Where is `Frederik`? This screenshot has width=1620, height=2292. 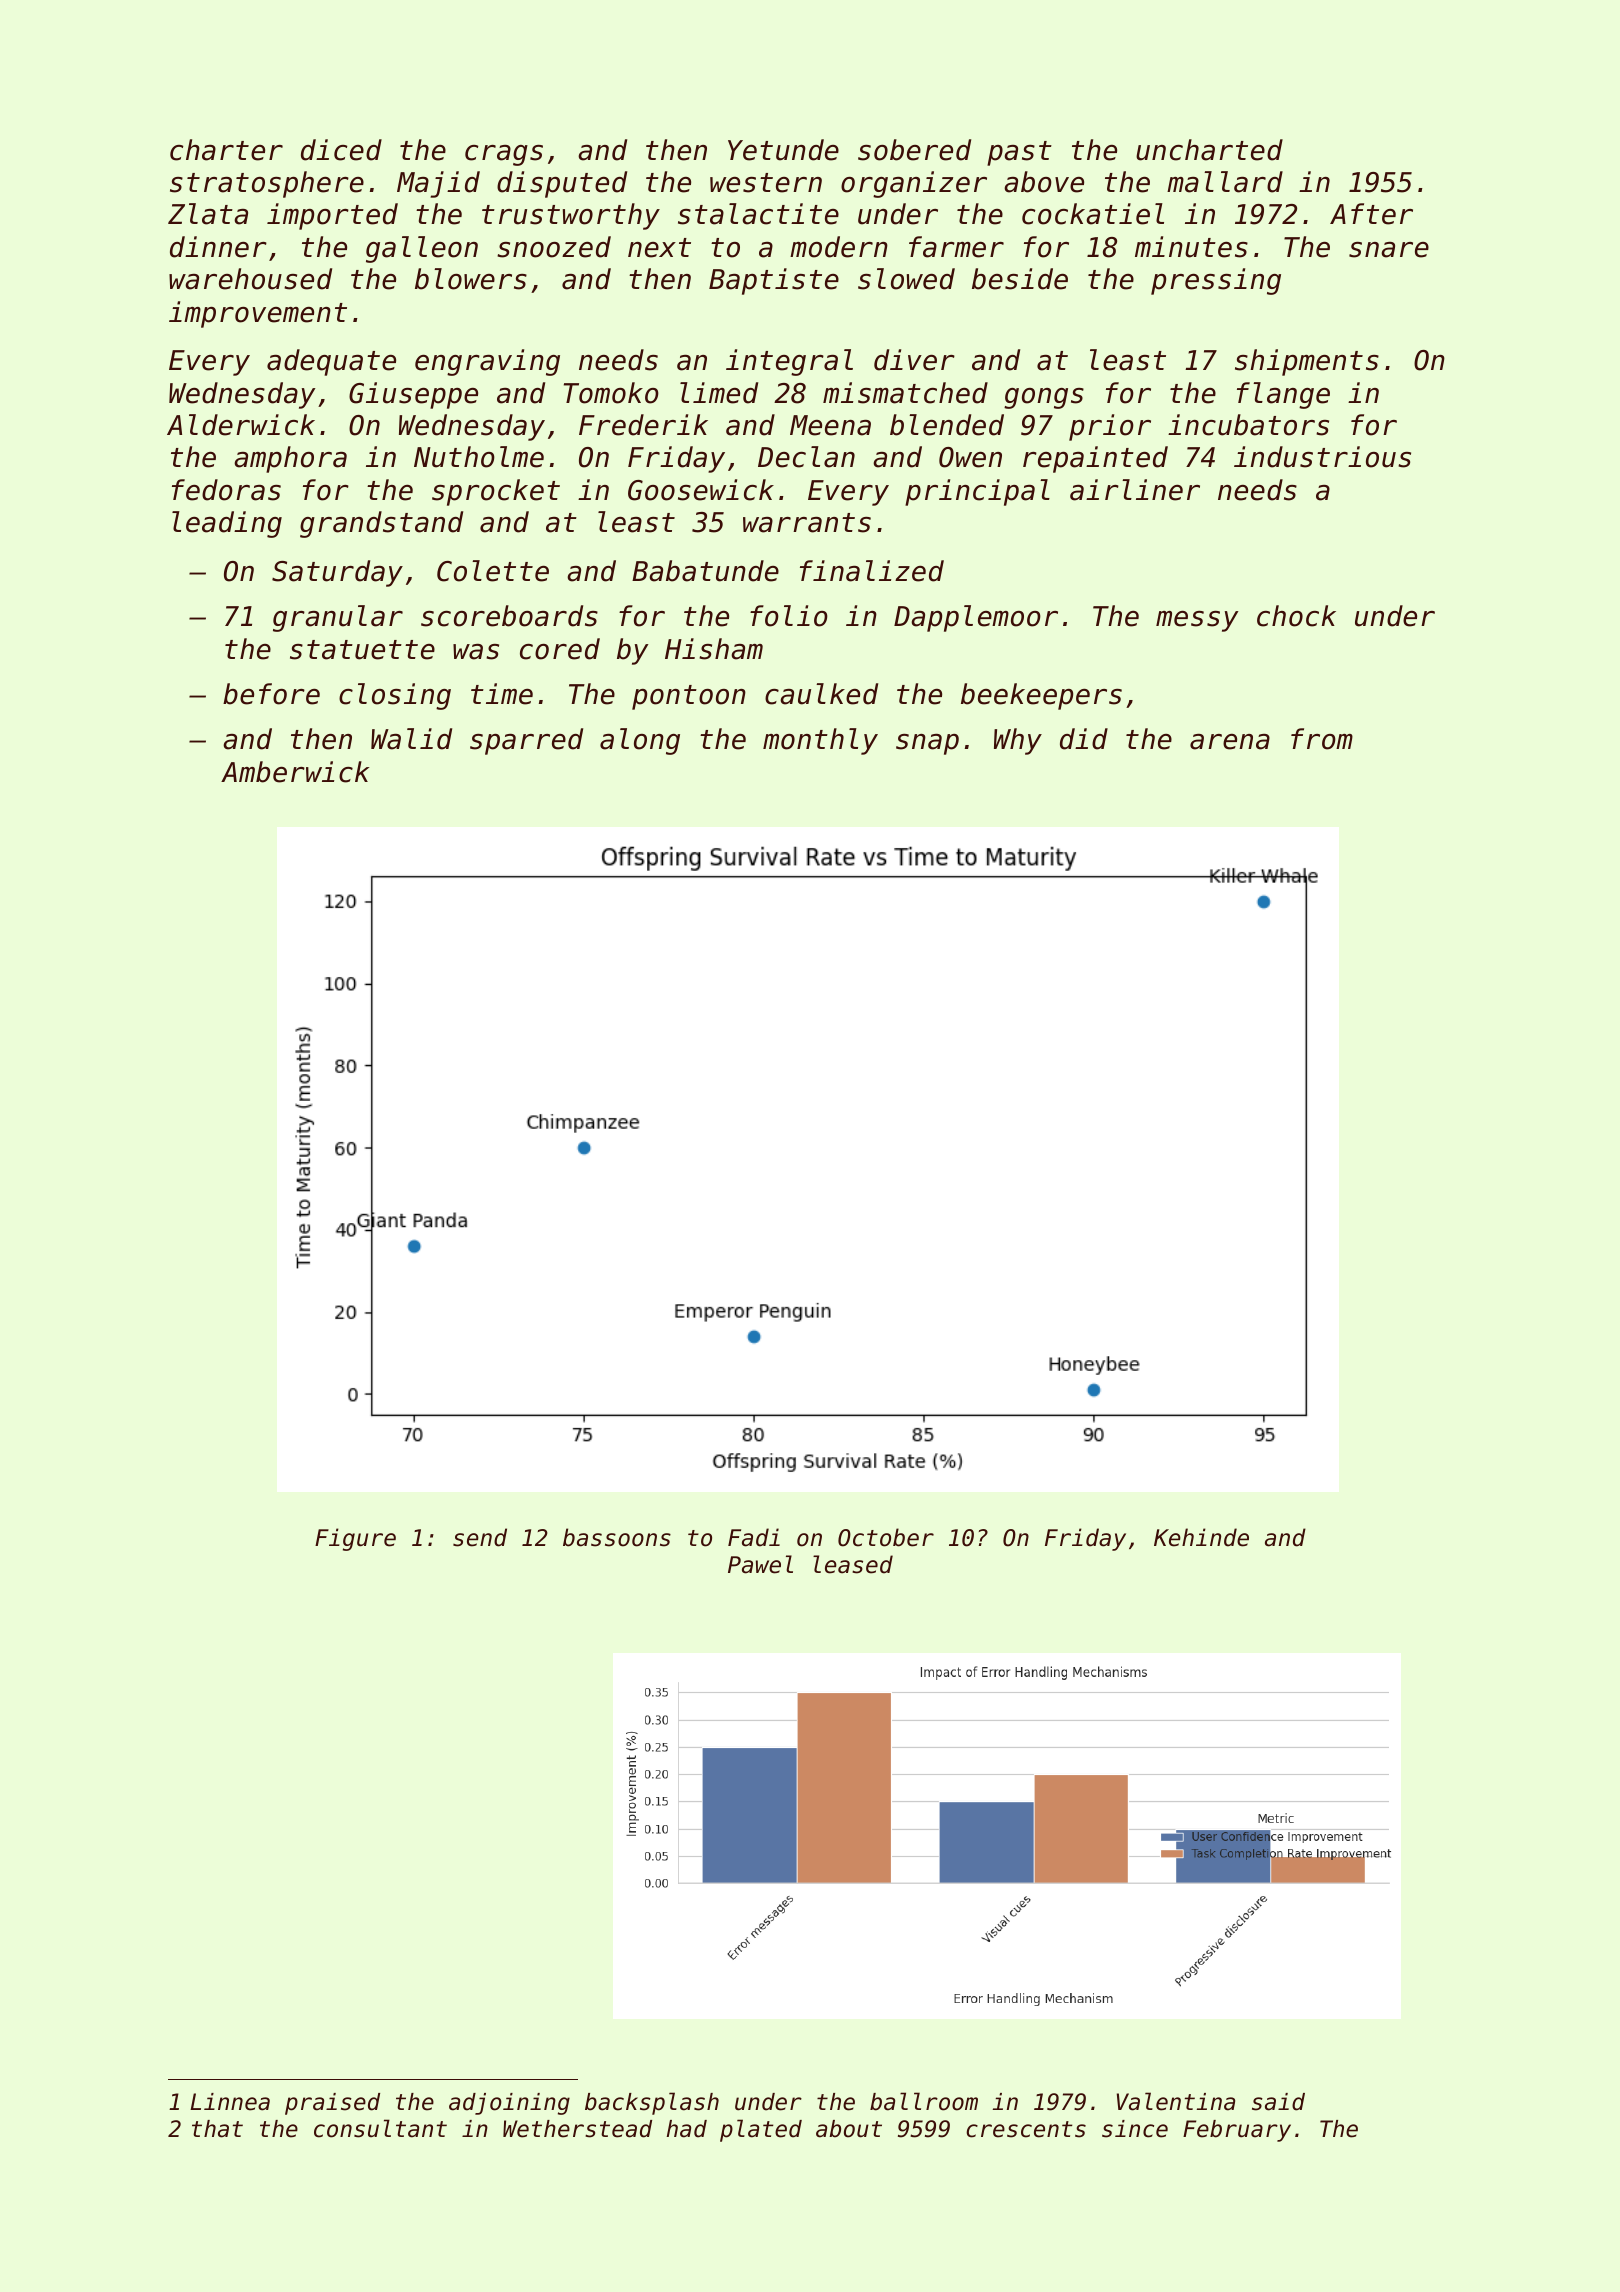 Frederik is located at coordinates (643, 425).
